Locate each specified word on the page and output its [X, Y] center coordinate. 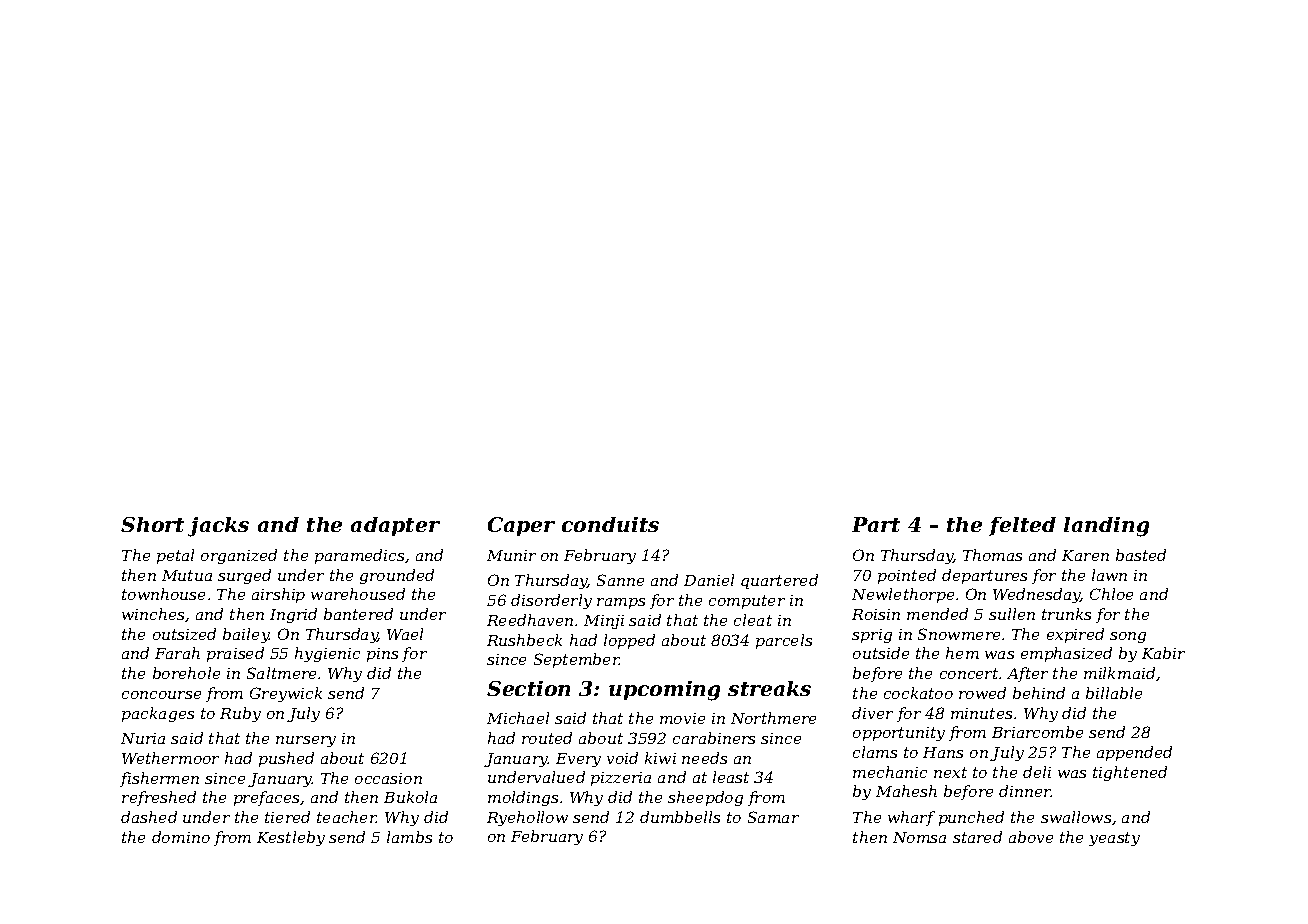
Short [152, 524]
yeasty [1114, 839]
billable [1114, 693]
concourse [161, 695]
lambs [409, 837]
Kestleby [291, 838]
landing [1106, 527]
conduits [610, 524]
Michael [518, 718]
